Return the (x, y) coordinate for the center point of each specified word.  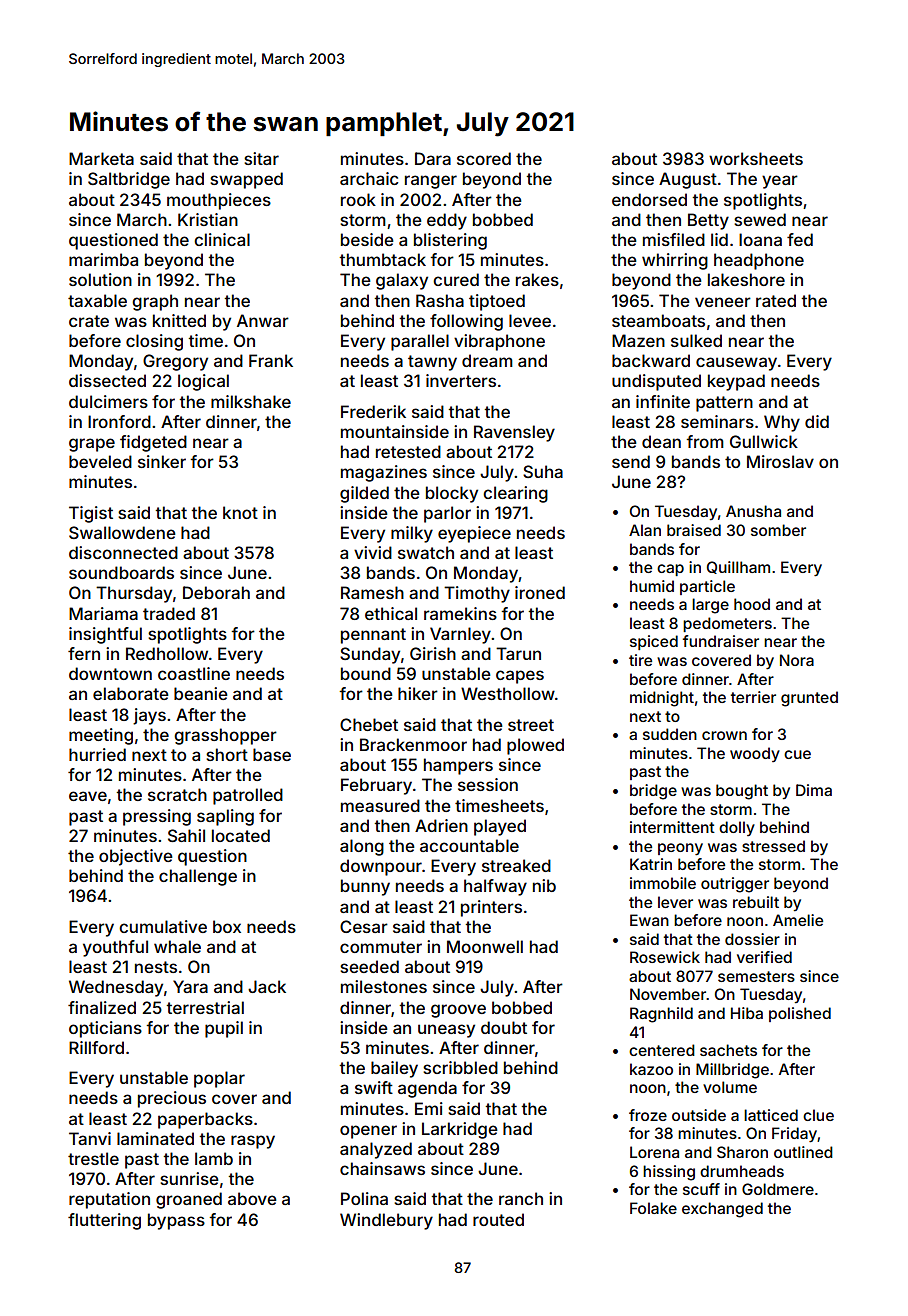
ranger (431, 182)
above (252, 1198)
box (227, 926)
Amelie (798, 920)
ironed (540, 592)
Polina (364, 1198)
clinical (222, 239)
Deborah (216, 592)
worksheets (756, 158)
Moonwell (485, 946)
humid (652, 586)
